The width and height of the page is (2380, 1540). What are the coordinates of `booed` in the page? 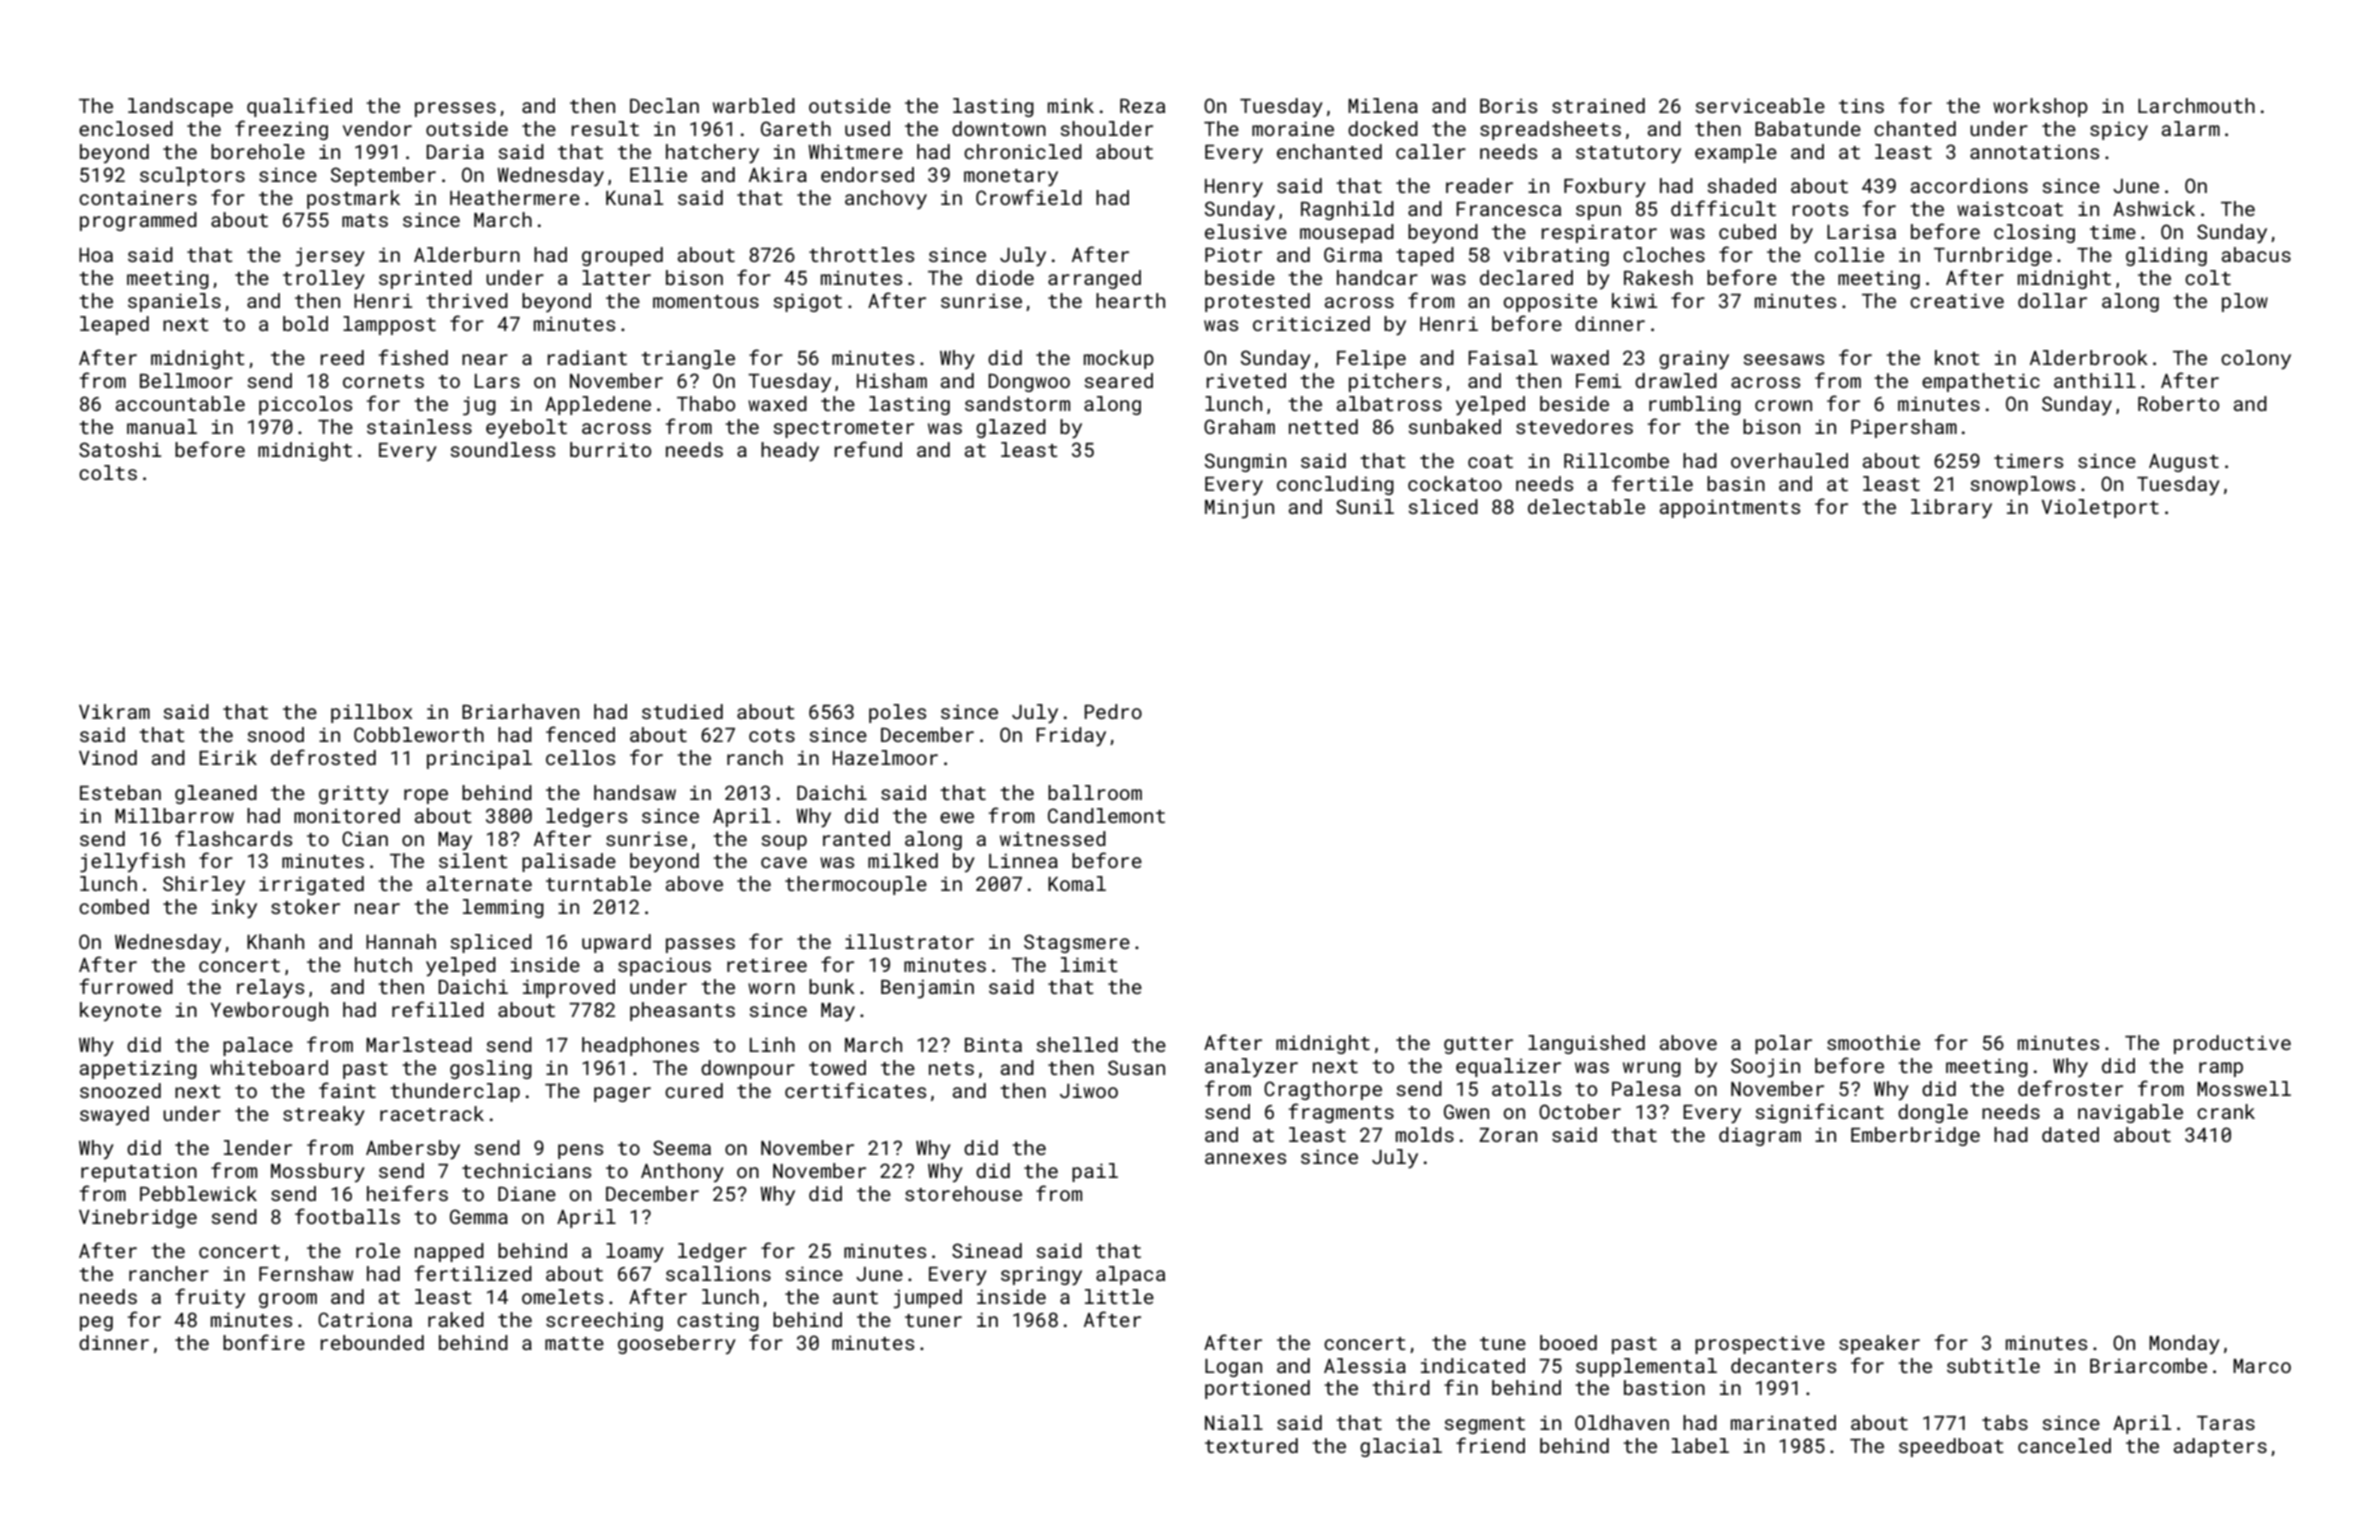 It's located at (1568, 1342).
